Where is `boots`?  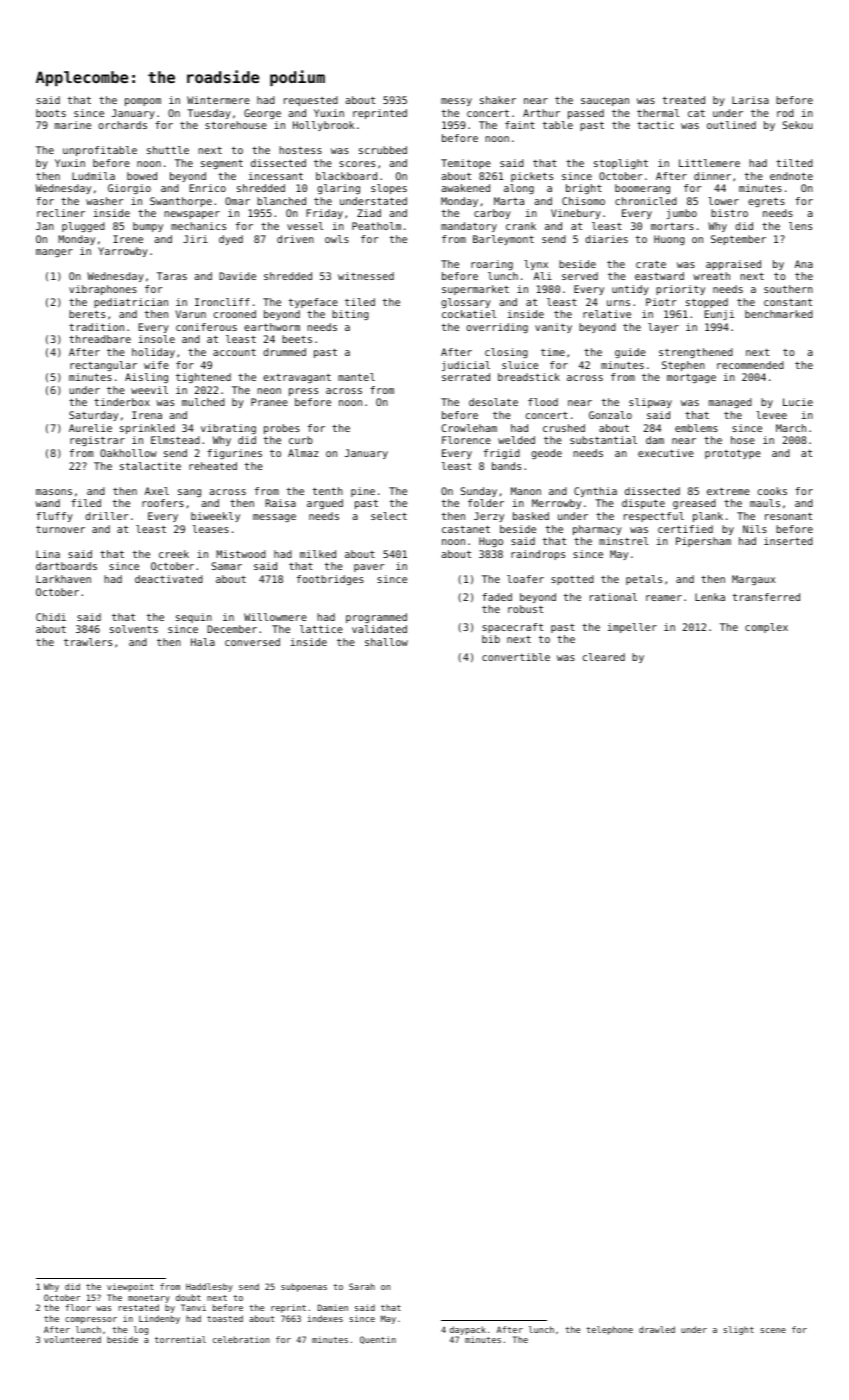 boots is located at coordinates (51, 113).
